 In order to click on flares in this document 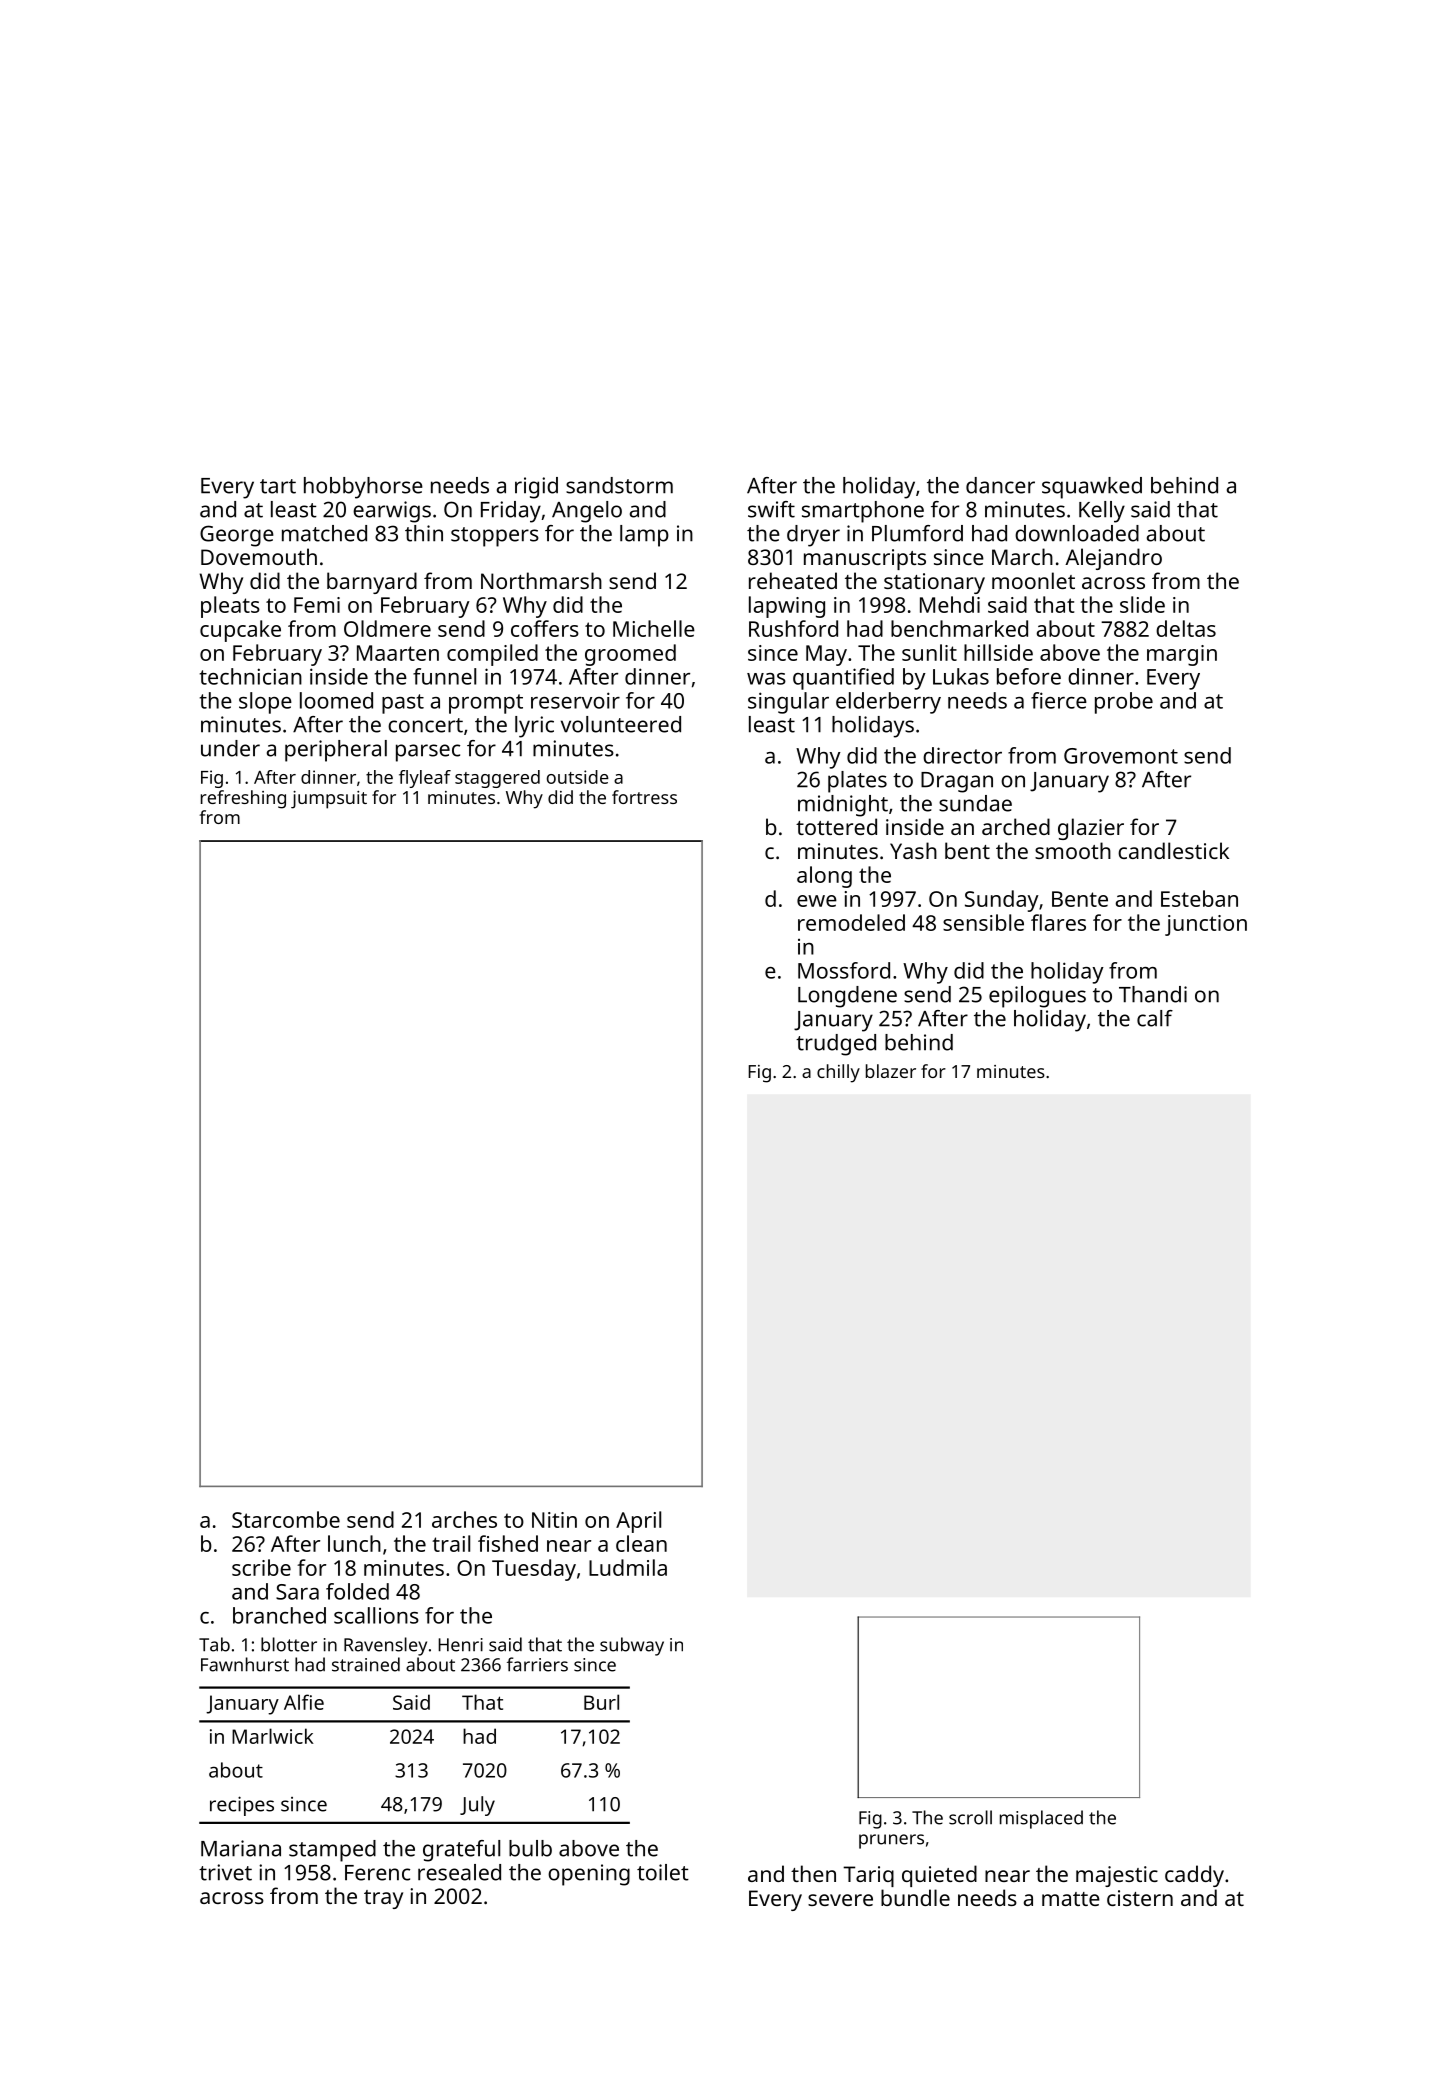, I will do `click(1058, 922)`.
